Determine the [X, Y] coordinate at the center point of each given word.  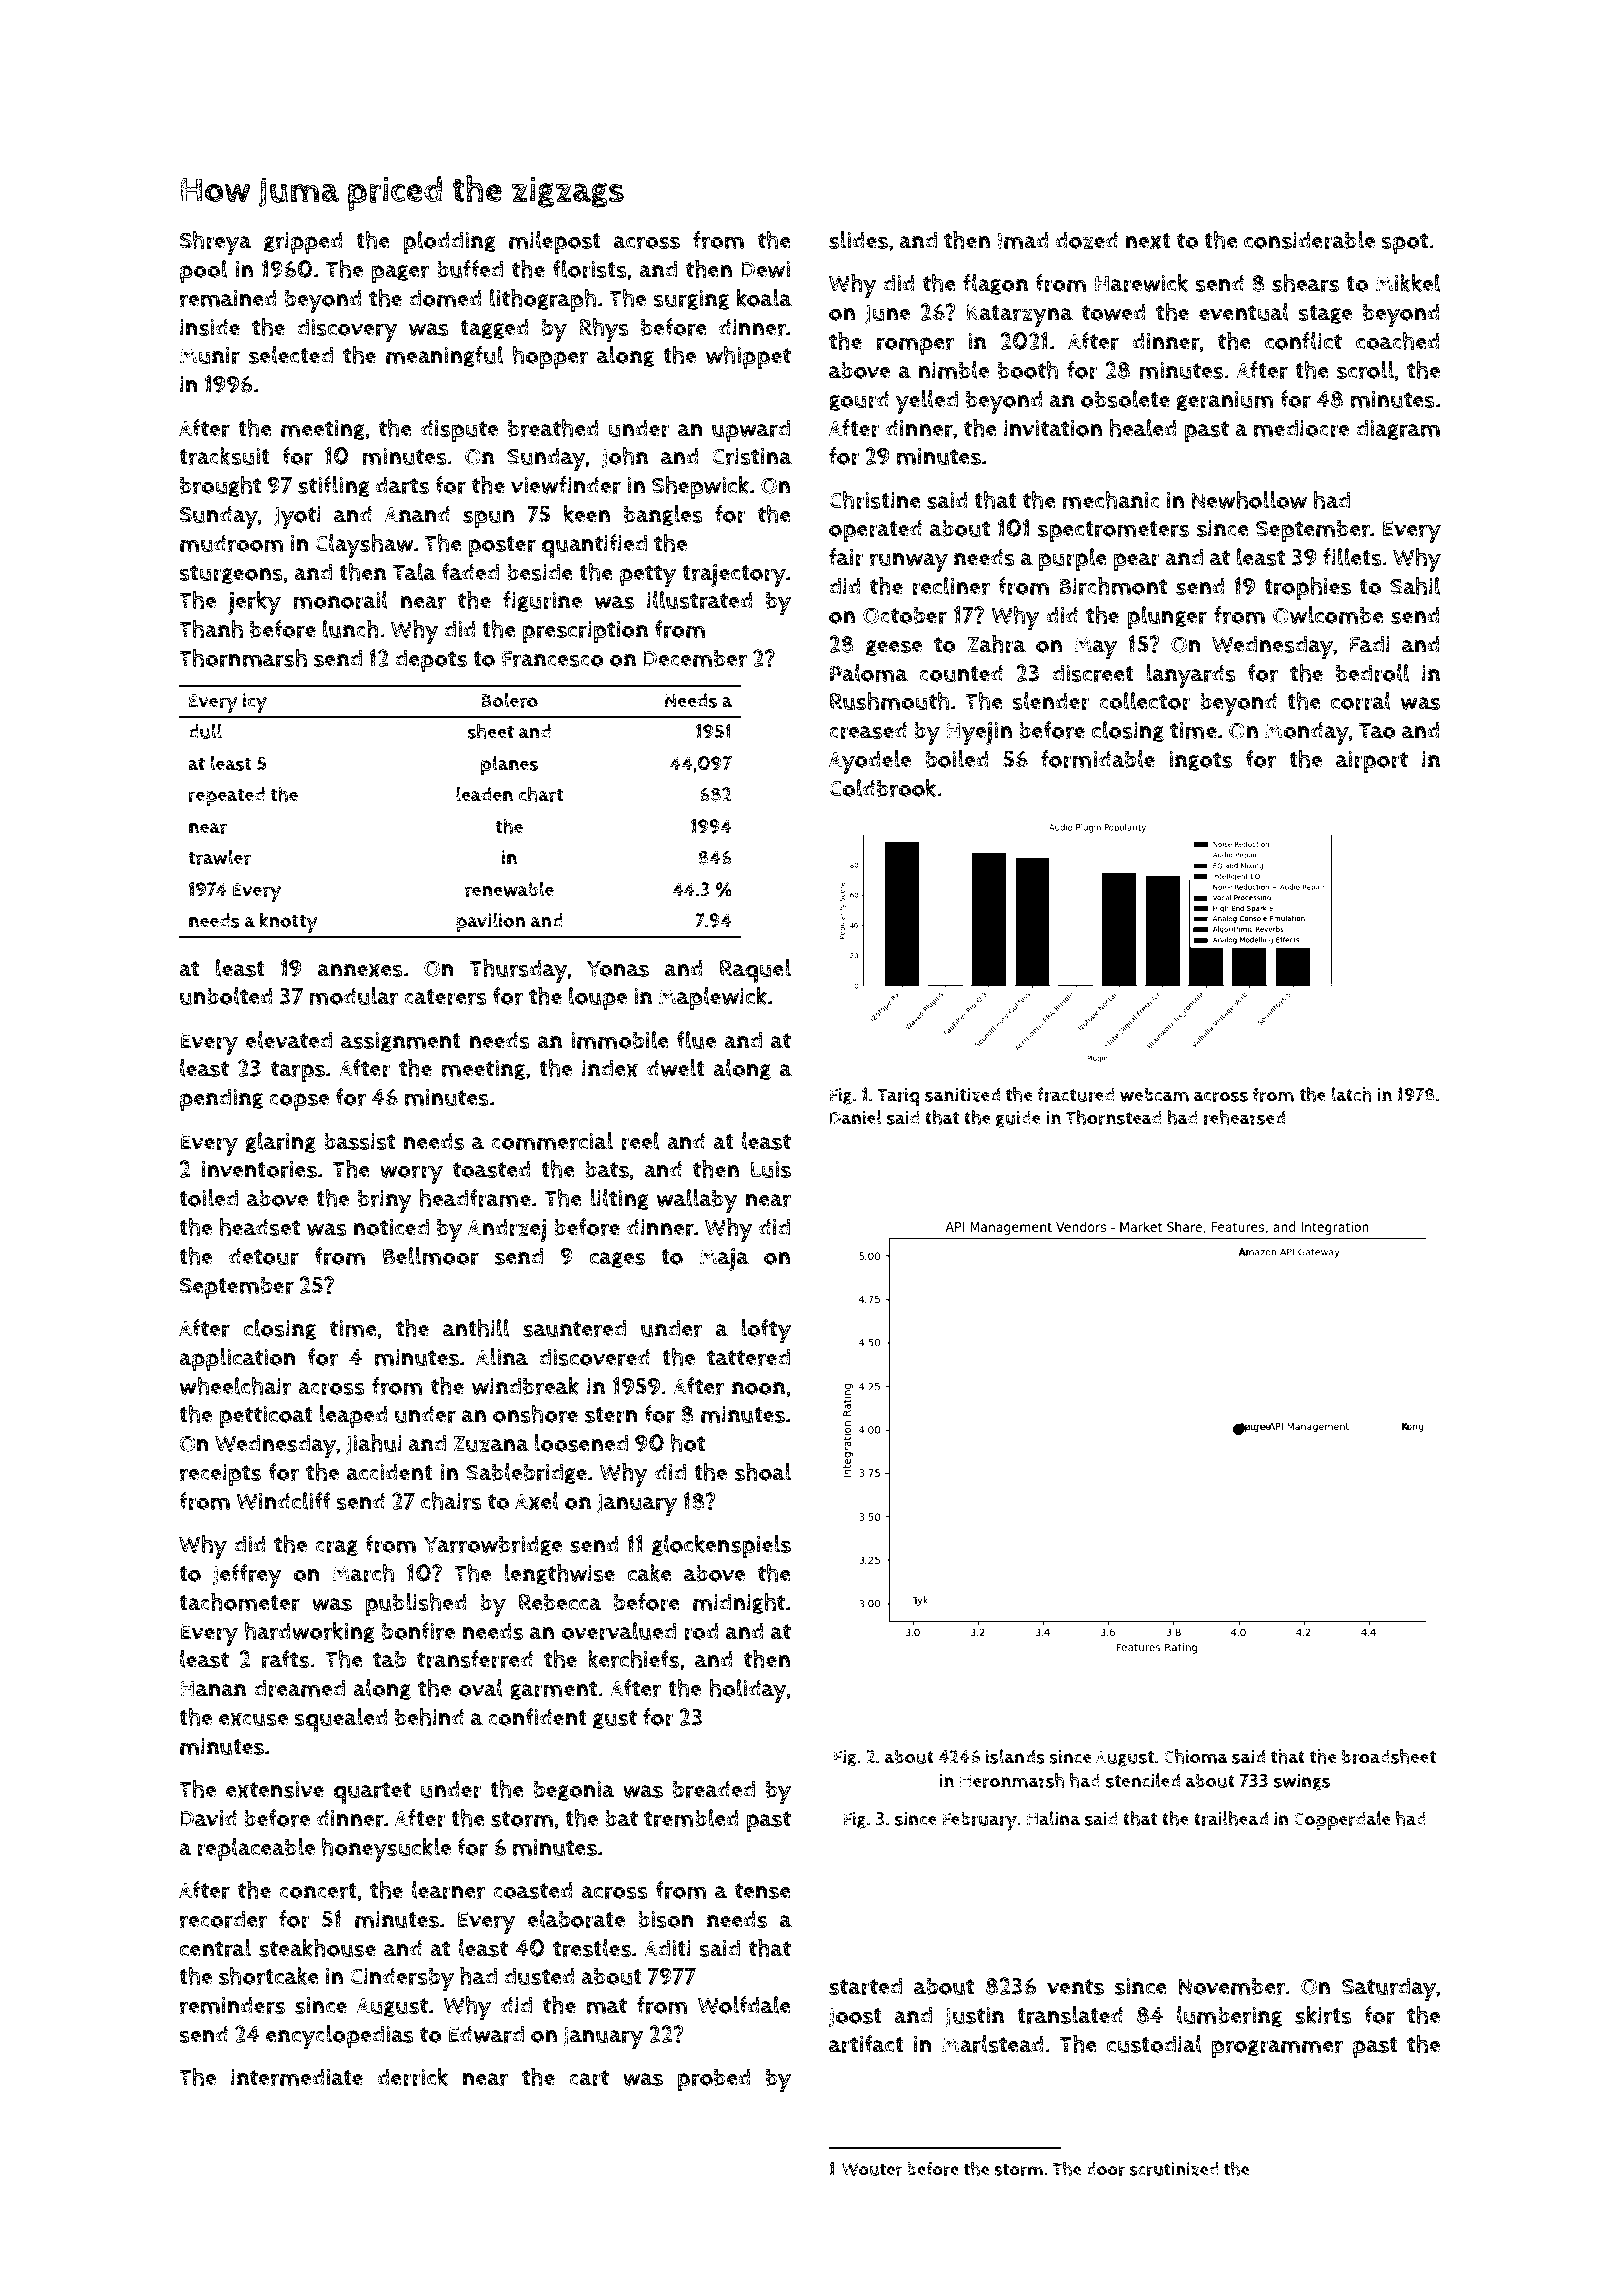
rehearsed [1244, 1117]
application [237, 1360]
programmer [1277, 2049]
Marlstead [993, 2044]
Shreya [215, 243]
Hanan [213, 1689]
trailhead [1231, 1818]
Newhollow [1249, 500]
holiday [748, 1691]
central [215, 1948]
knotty [289, 922]
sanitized [962, 1094]
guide [1018, 1119]
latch [1351, 1094]
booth [1028, 370]
